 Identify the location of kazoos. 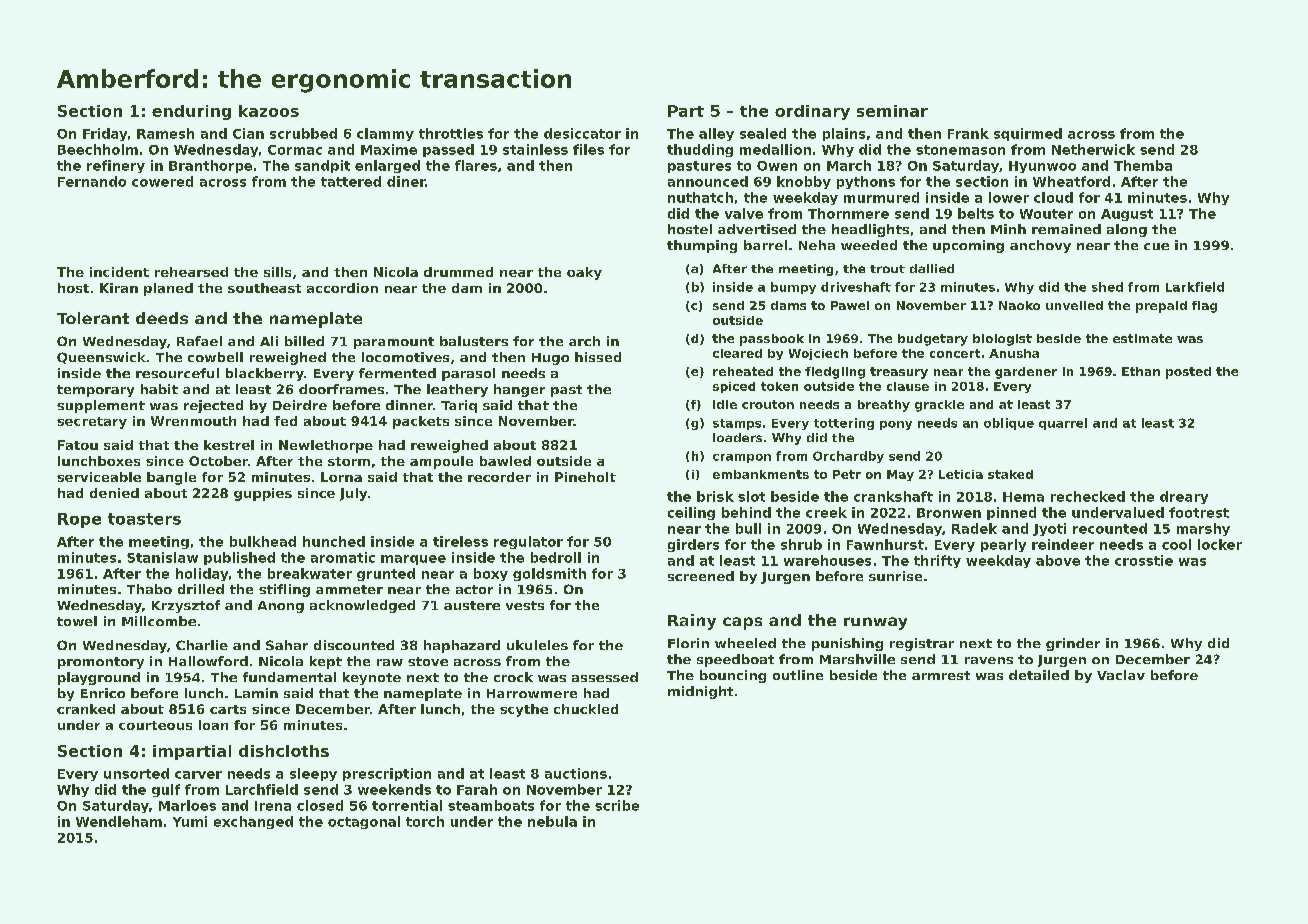
(269, 111).
